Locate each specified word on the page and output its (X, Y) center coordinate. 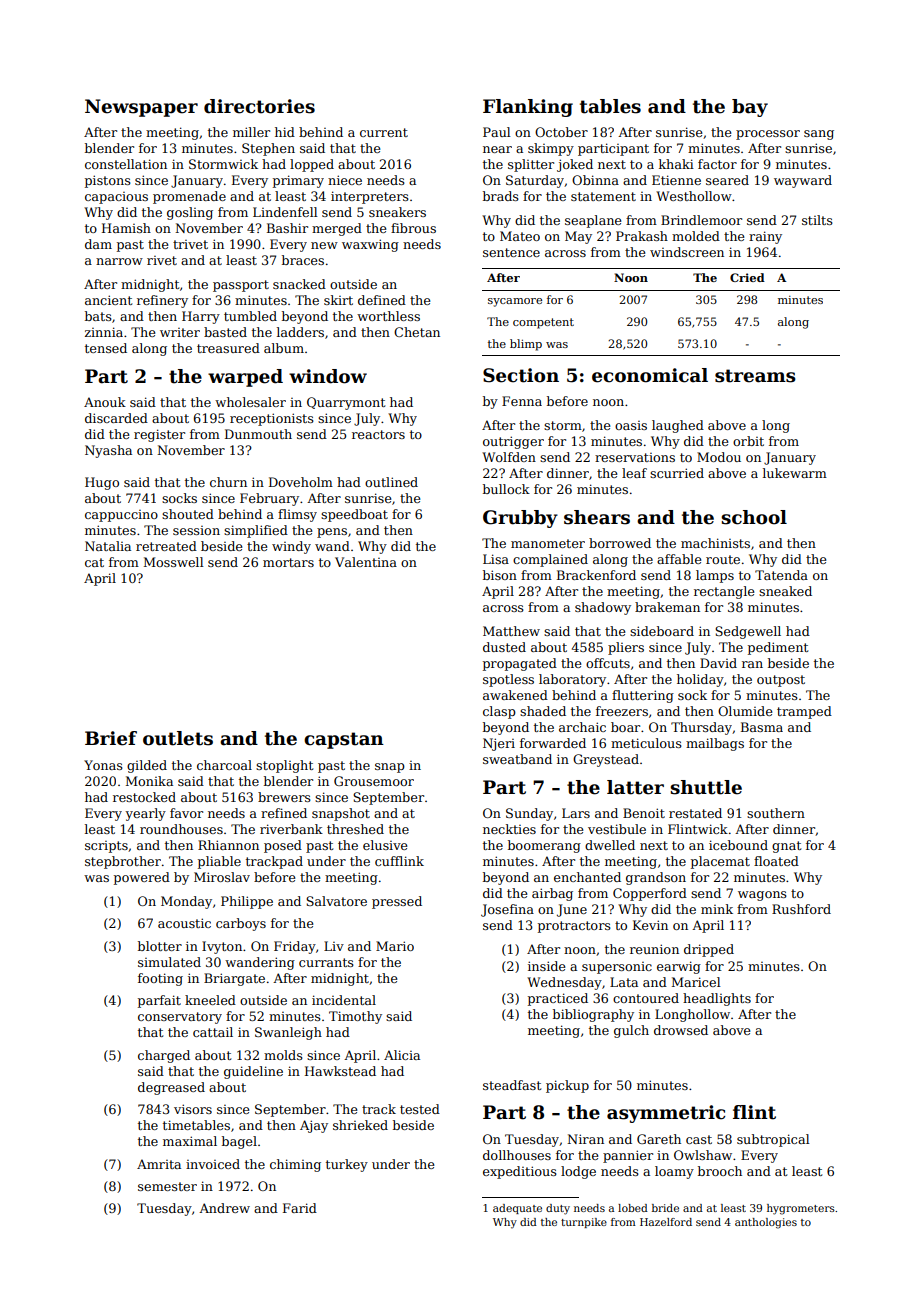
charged (164, 1056)
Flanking (528, 108)
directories (259, 106)
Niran (585, 1139)
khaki (676, 164)
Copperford (650, 894)
